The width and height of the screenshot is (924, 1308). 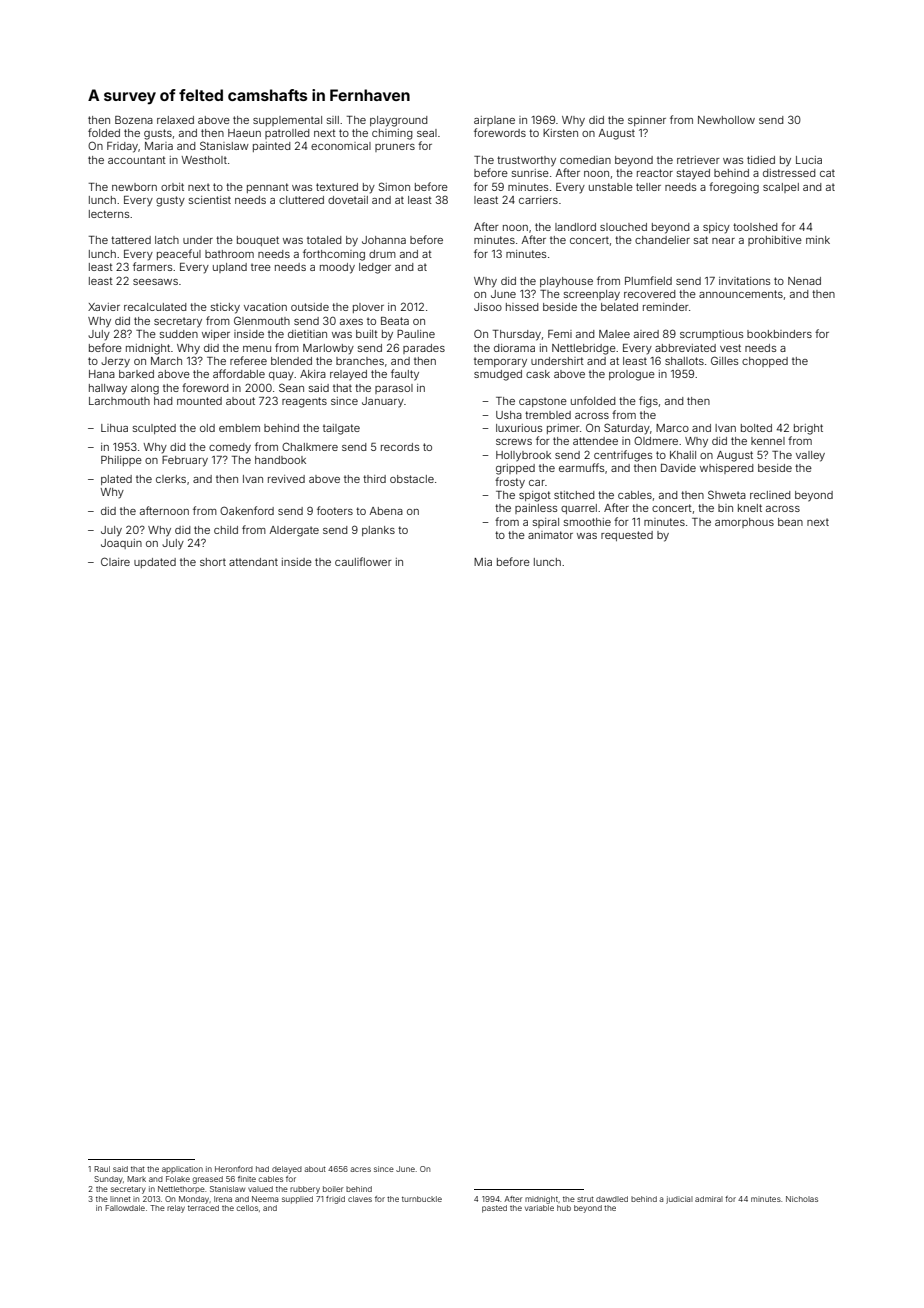 What do you see at coordinates (790, 522) in the screenshot?
I see `bean` at bounding box center [790, 522].
